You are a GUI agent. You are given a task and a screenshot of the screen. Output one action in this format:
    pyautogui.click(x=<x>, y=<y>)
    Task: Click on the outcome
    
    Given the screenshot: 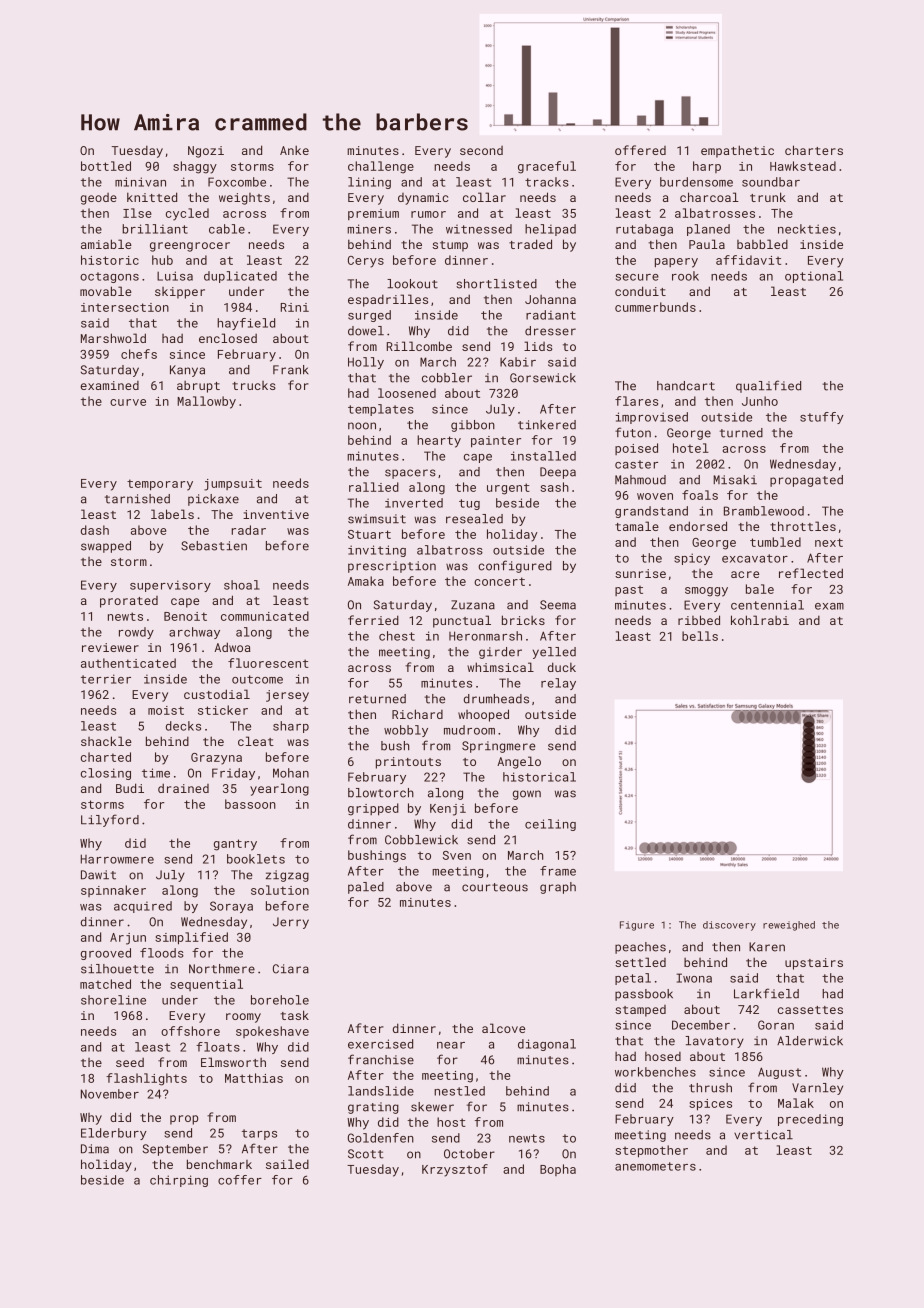 What is the action you would take?
    pyautogui.click(x=257, y=679)
